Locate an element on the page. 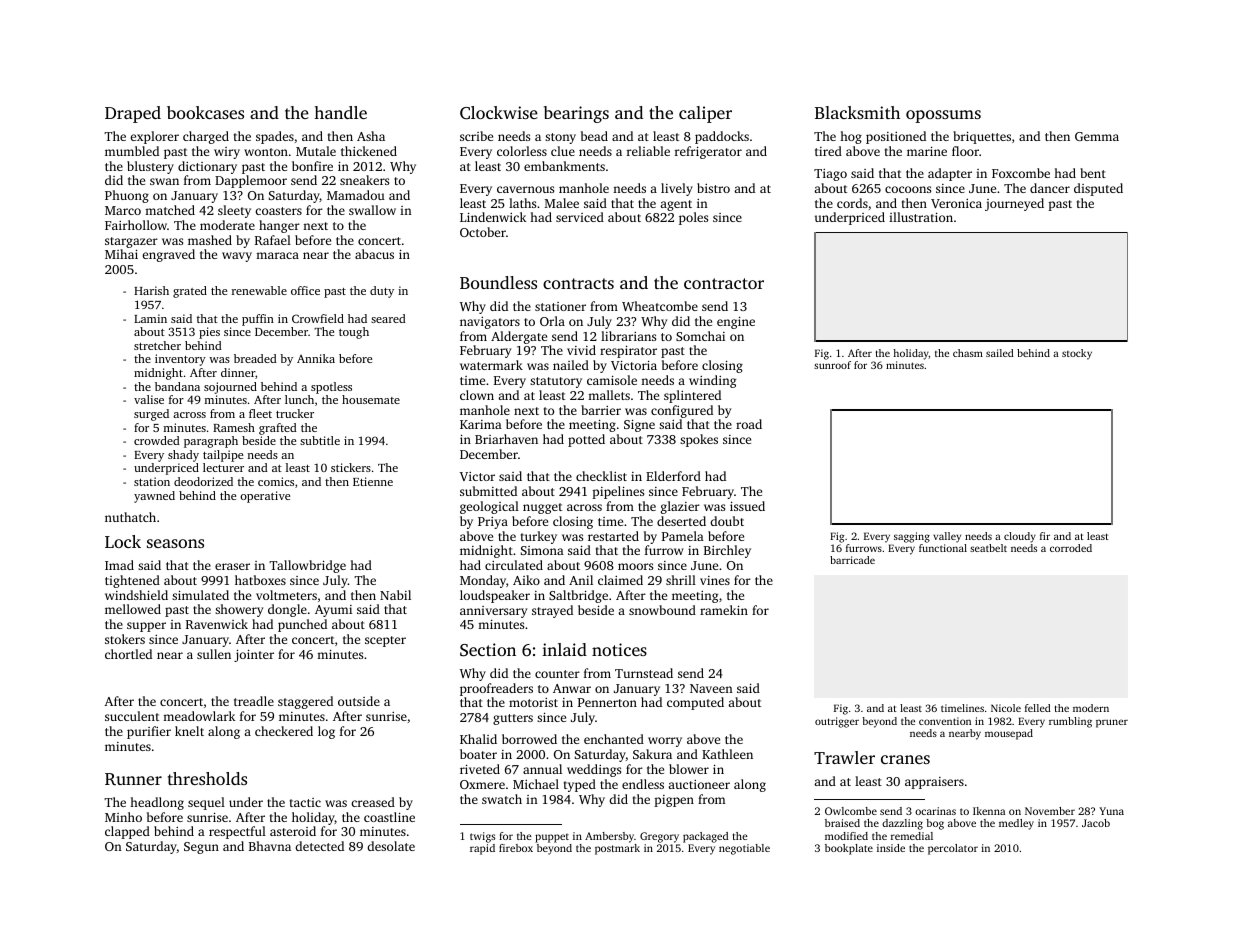  embankments is located at coordinates (564, 166).
